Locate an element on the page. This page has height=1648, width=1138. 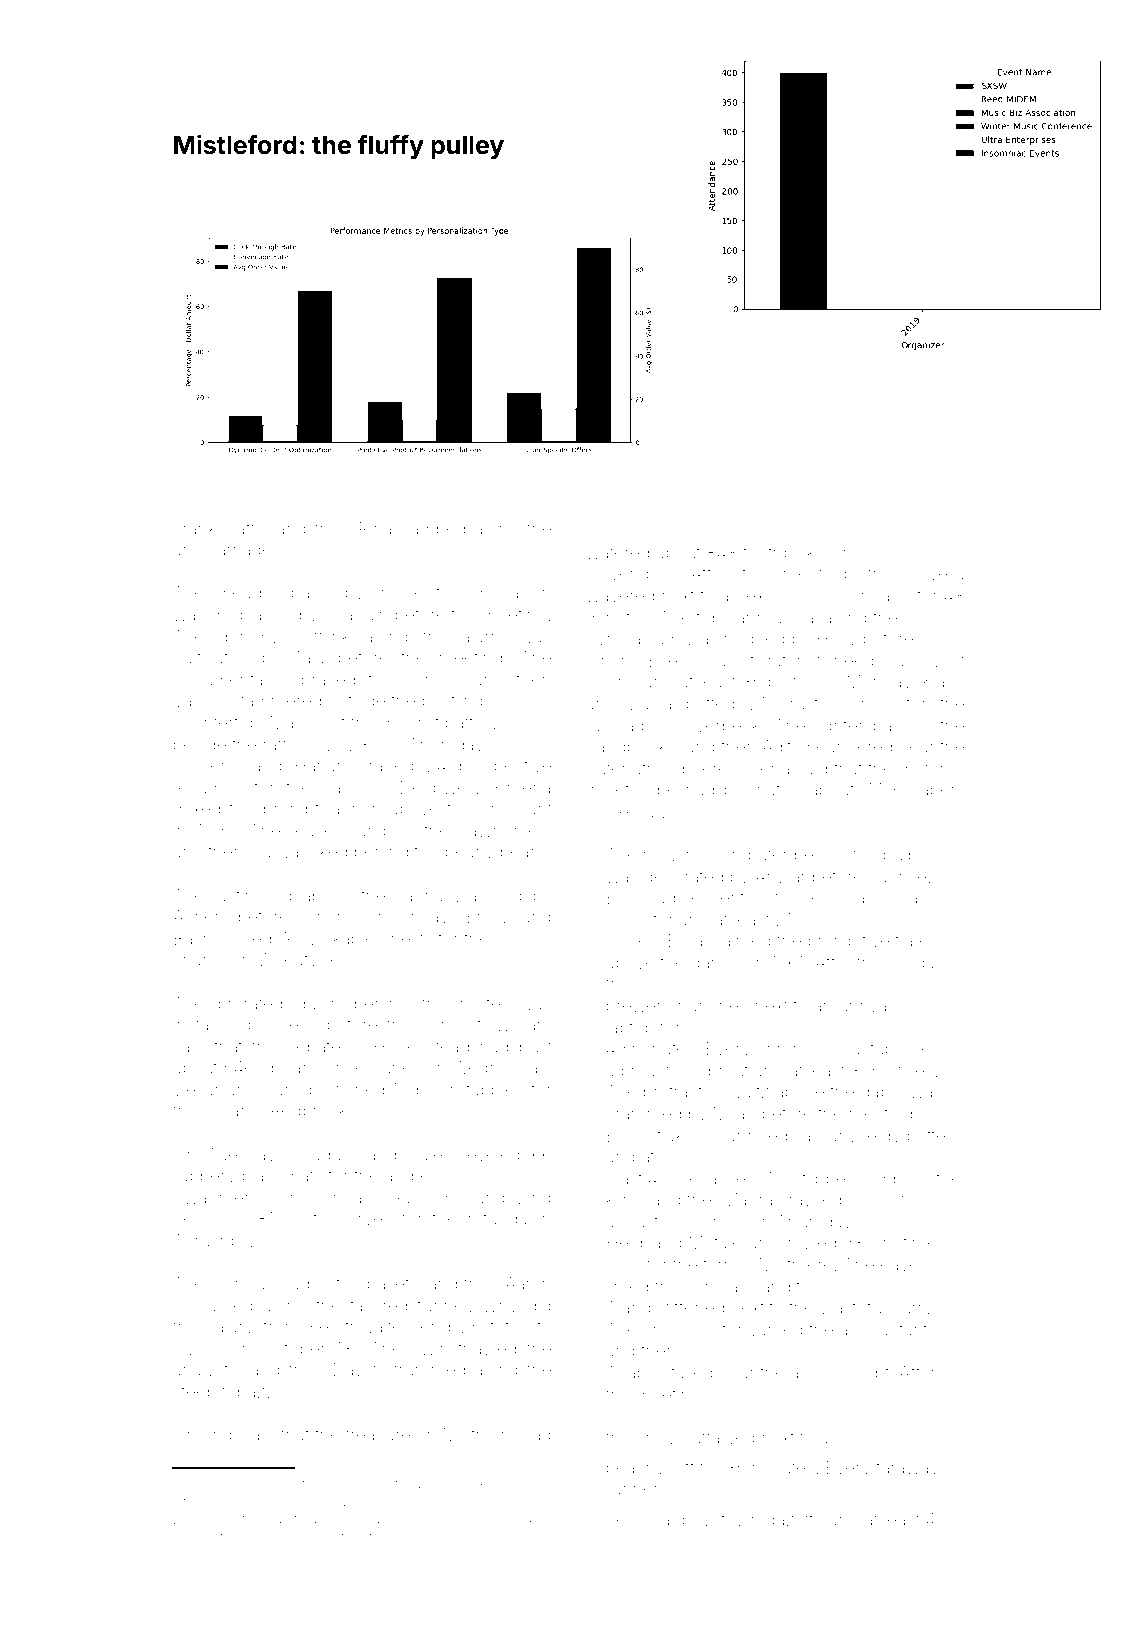
Klaus is located at coordinates (943, 681).
